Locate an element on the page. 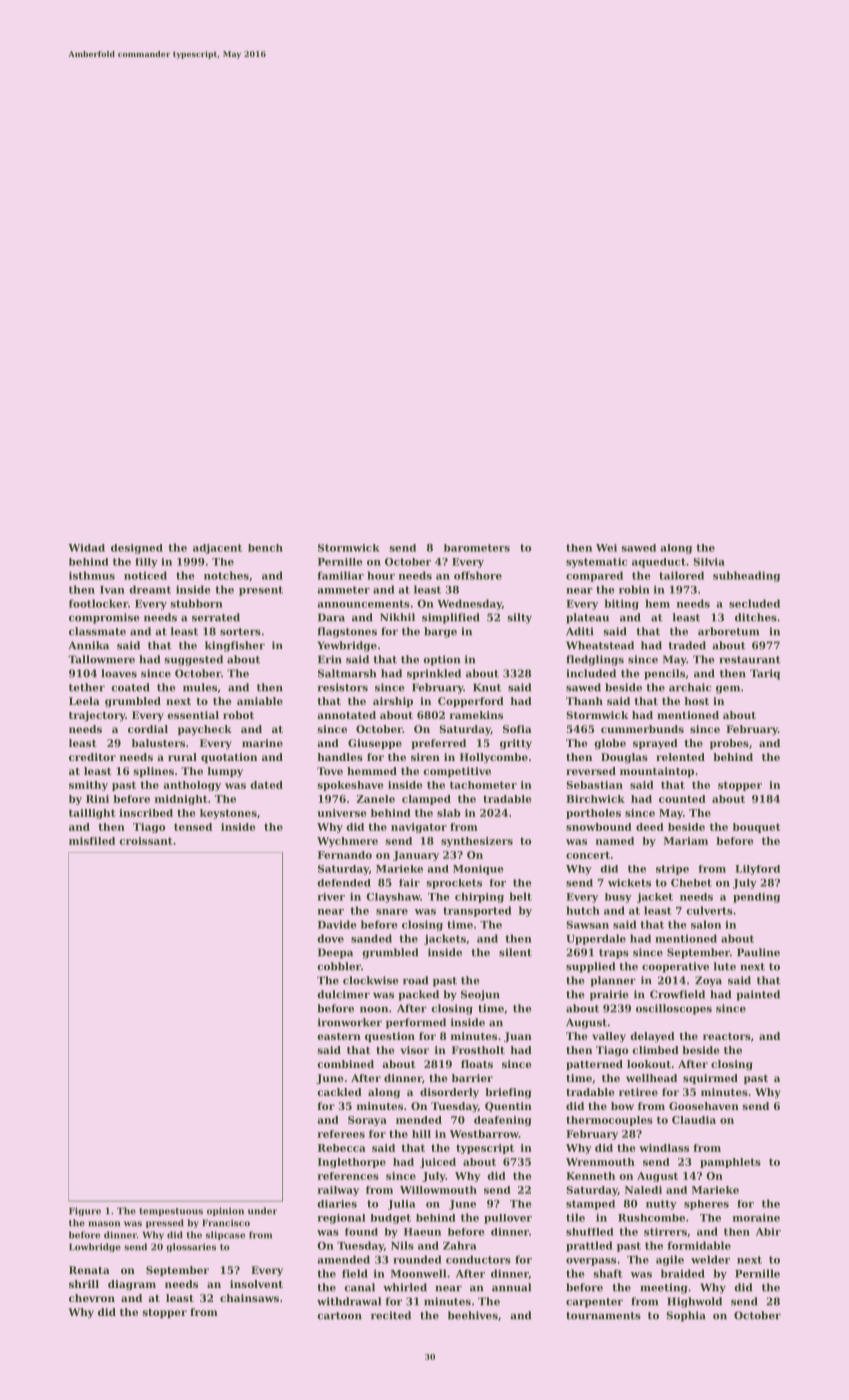 The height and width of the image is (1400, 849). gritty is located at coordinates (516, 744).
